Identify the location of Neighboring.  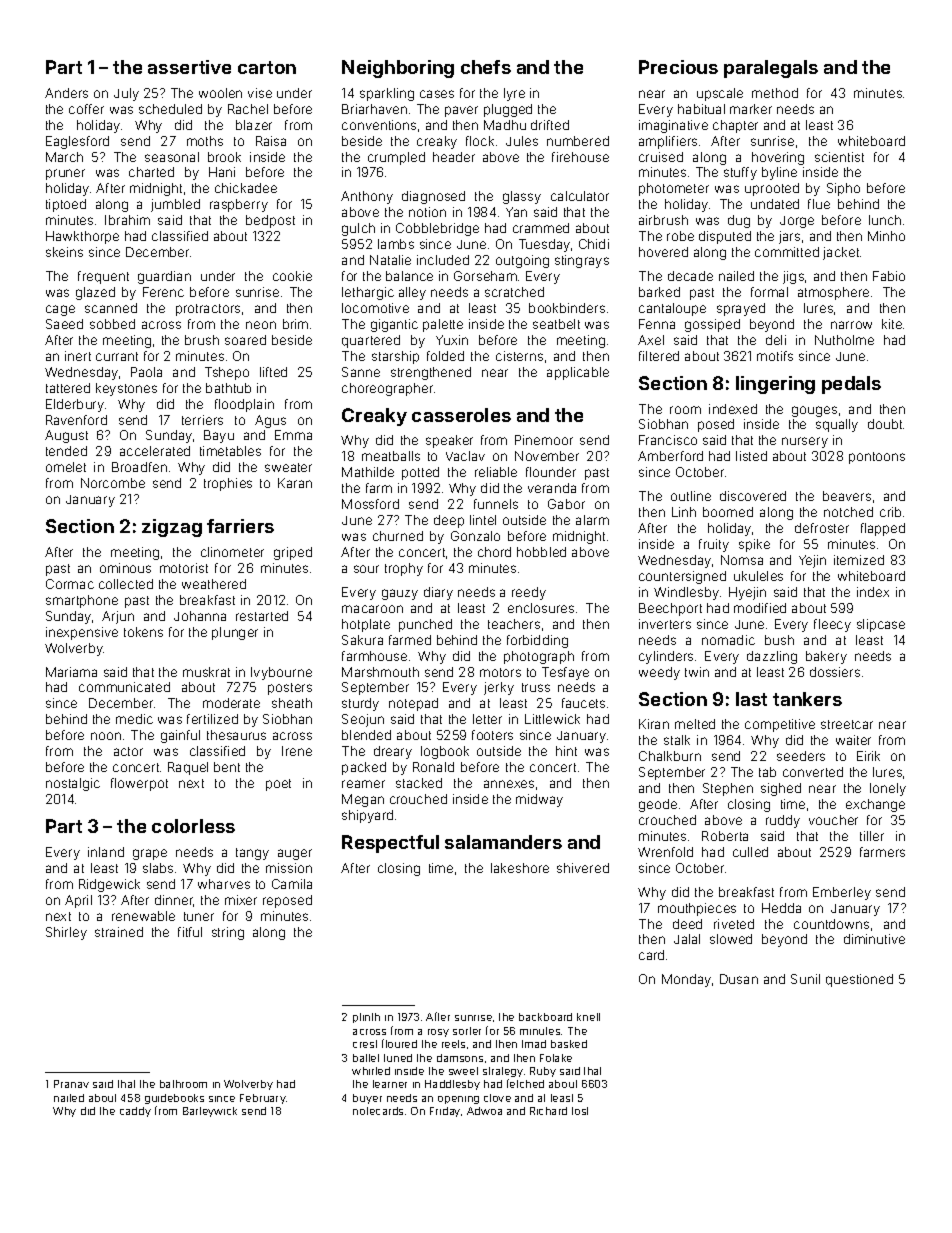
(398, 69).
